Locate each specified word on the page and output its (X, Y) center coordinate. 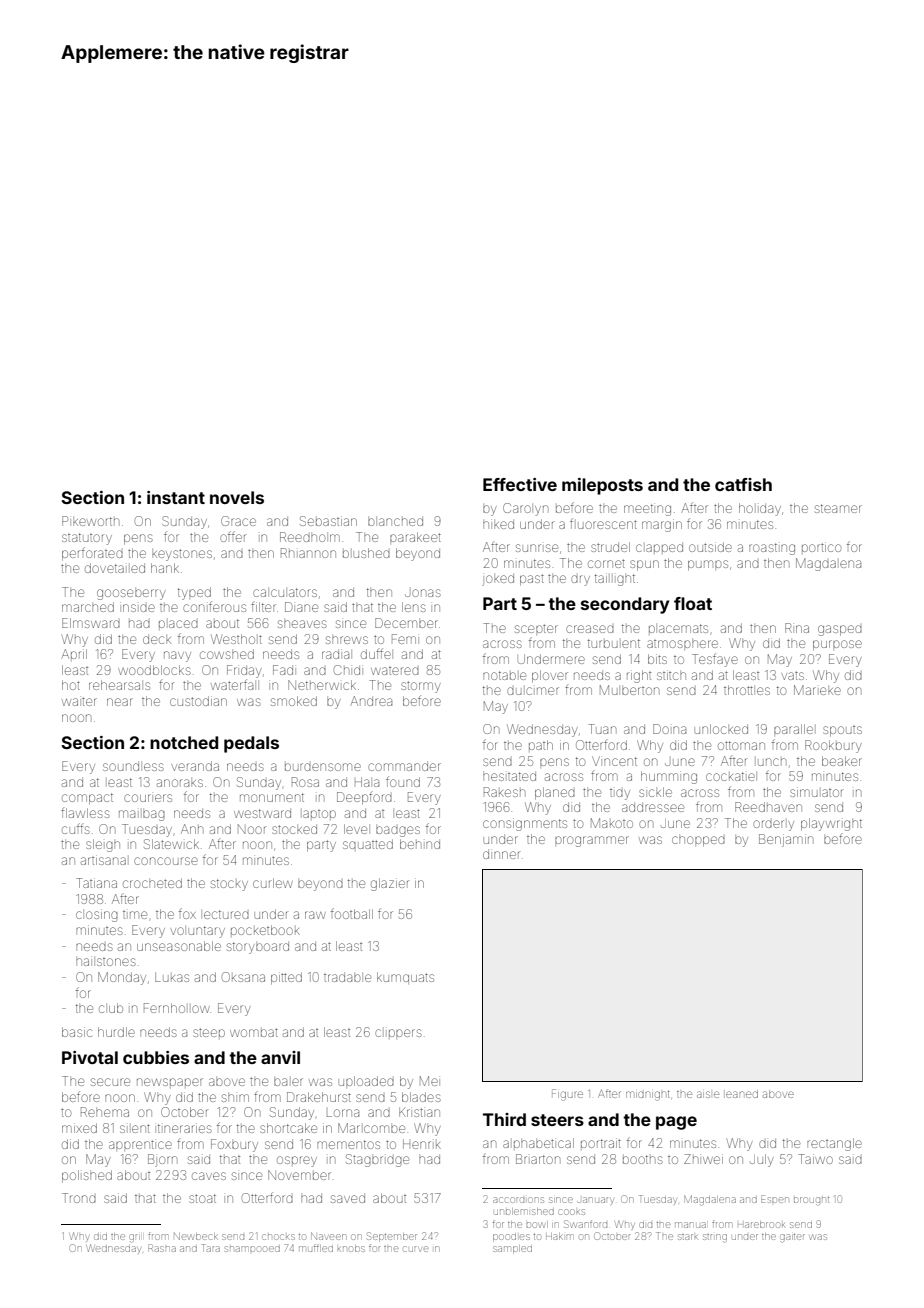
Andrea (371, 701)
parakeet (415, 537)
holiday (760, 509)
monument (272, 797)
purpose (837, 645)
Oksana (243, 977)
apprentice (140, 1144)
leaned (742, 1094)
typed (194, 593)
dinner (501, 854)
